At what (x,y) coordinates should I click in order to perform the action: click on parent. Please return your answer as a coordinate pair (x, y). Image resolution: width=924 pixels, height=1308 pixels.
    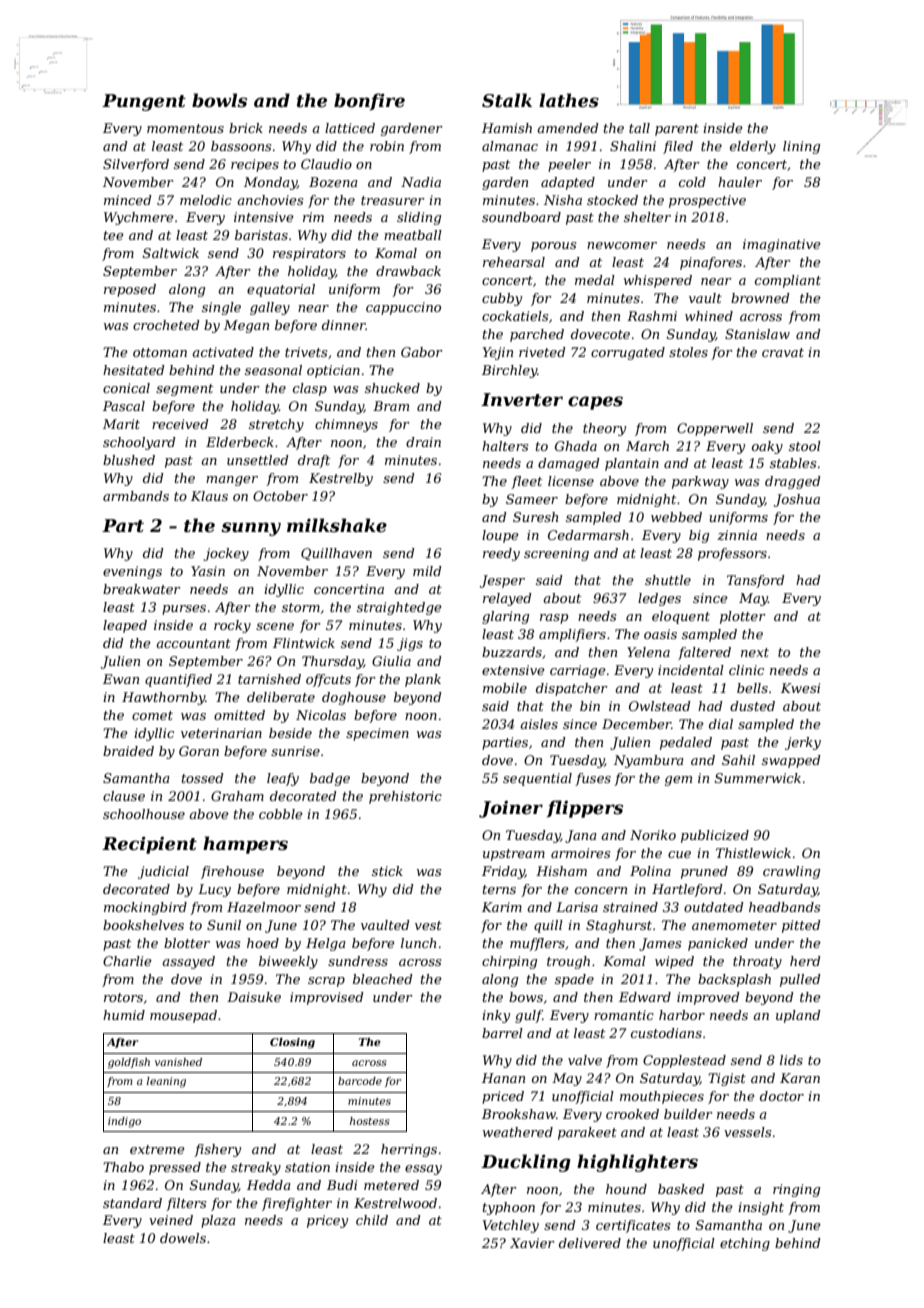
    Looking at the image, I should click on (677, 130).
